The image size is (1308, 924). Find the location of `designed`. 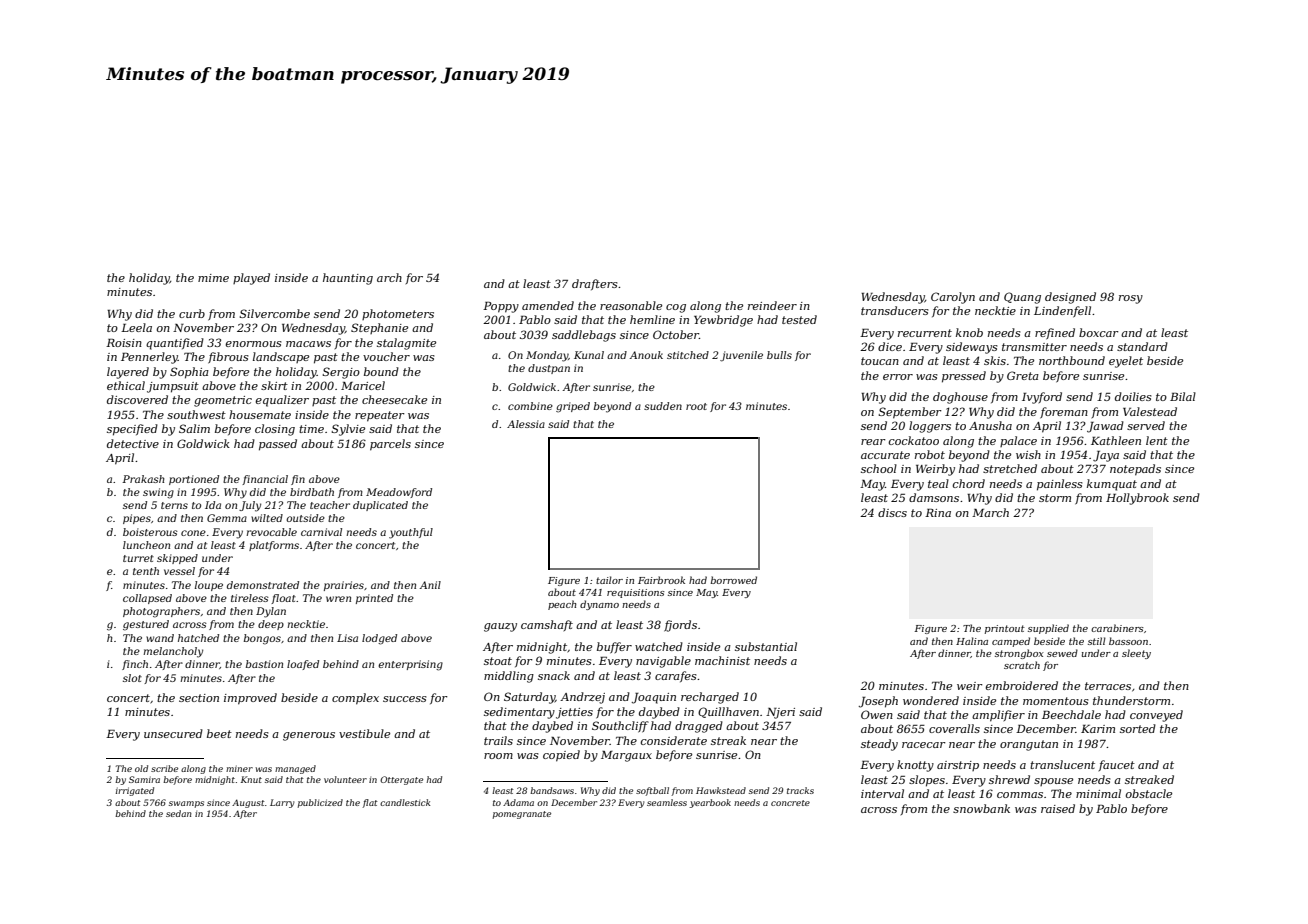

designed is located at coordinates (1070, 298).
